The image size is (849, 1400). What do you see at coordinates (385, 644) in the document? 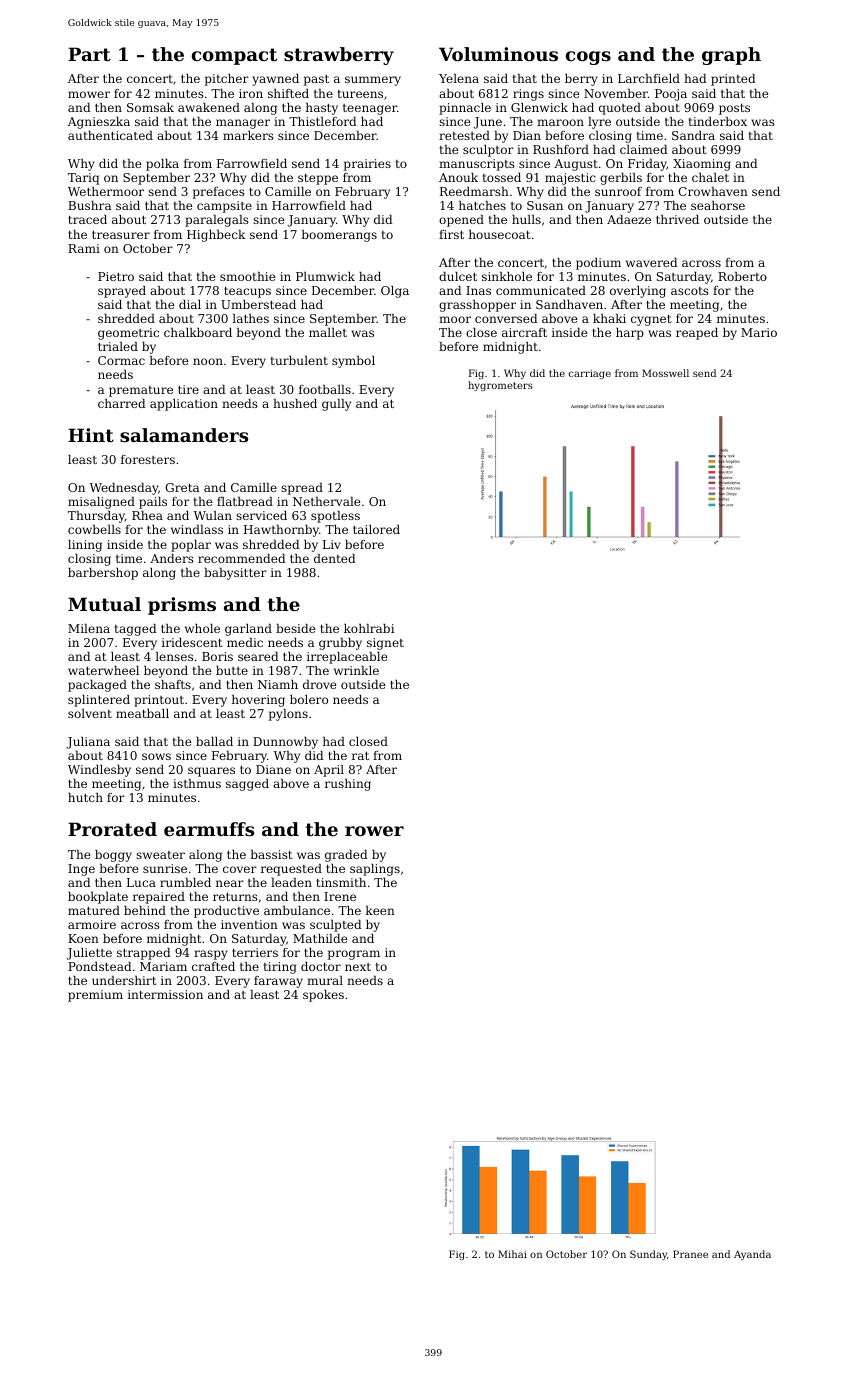
I see `signet` at bounding box center [385, 644].
